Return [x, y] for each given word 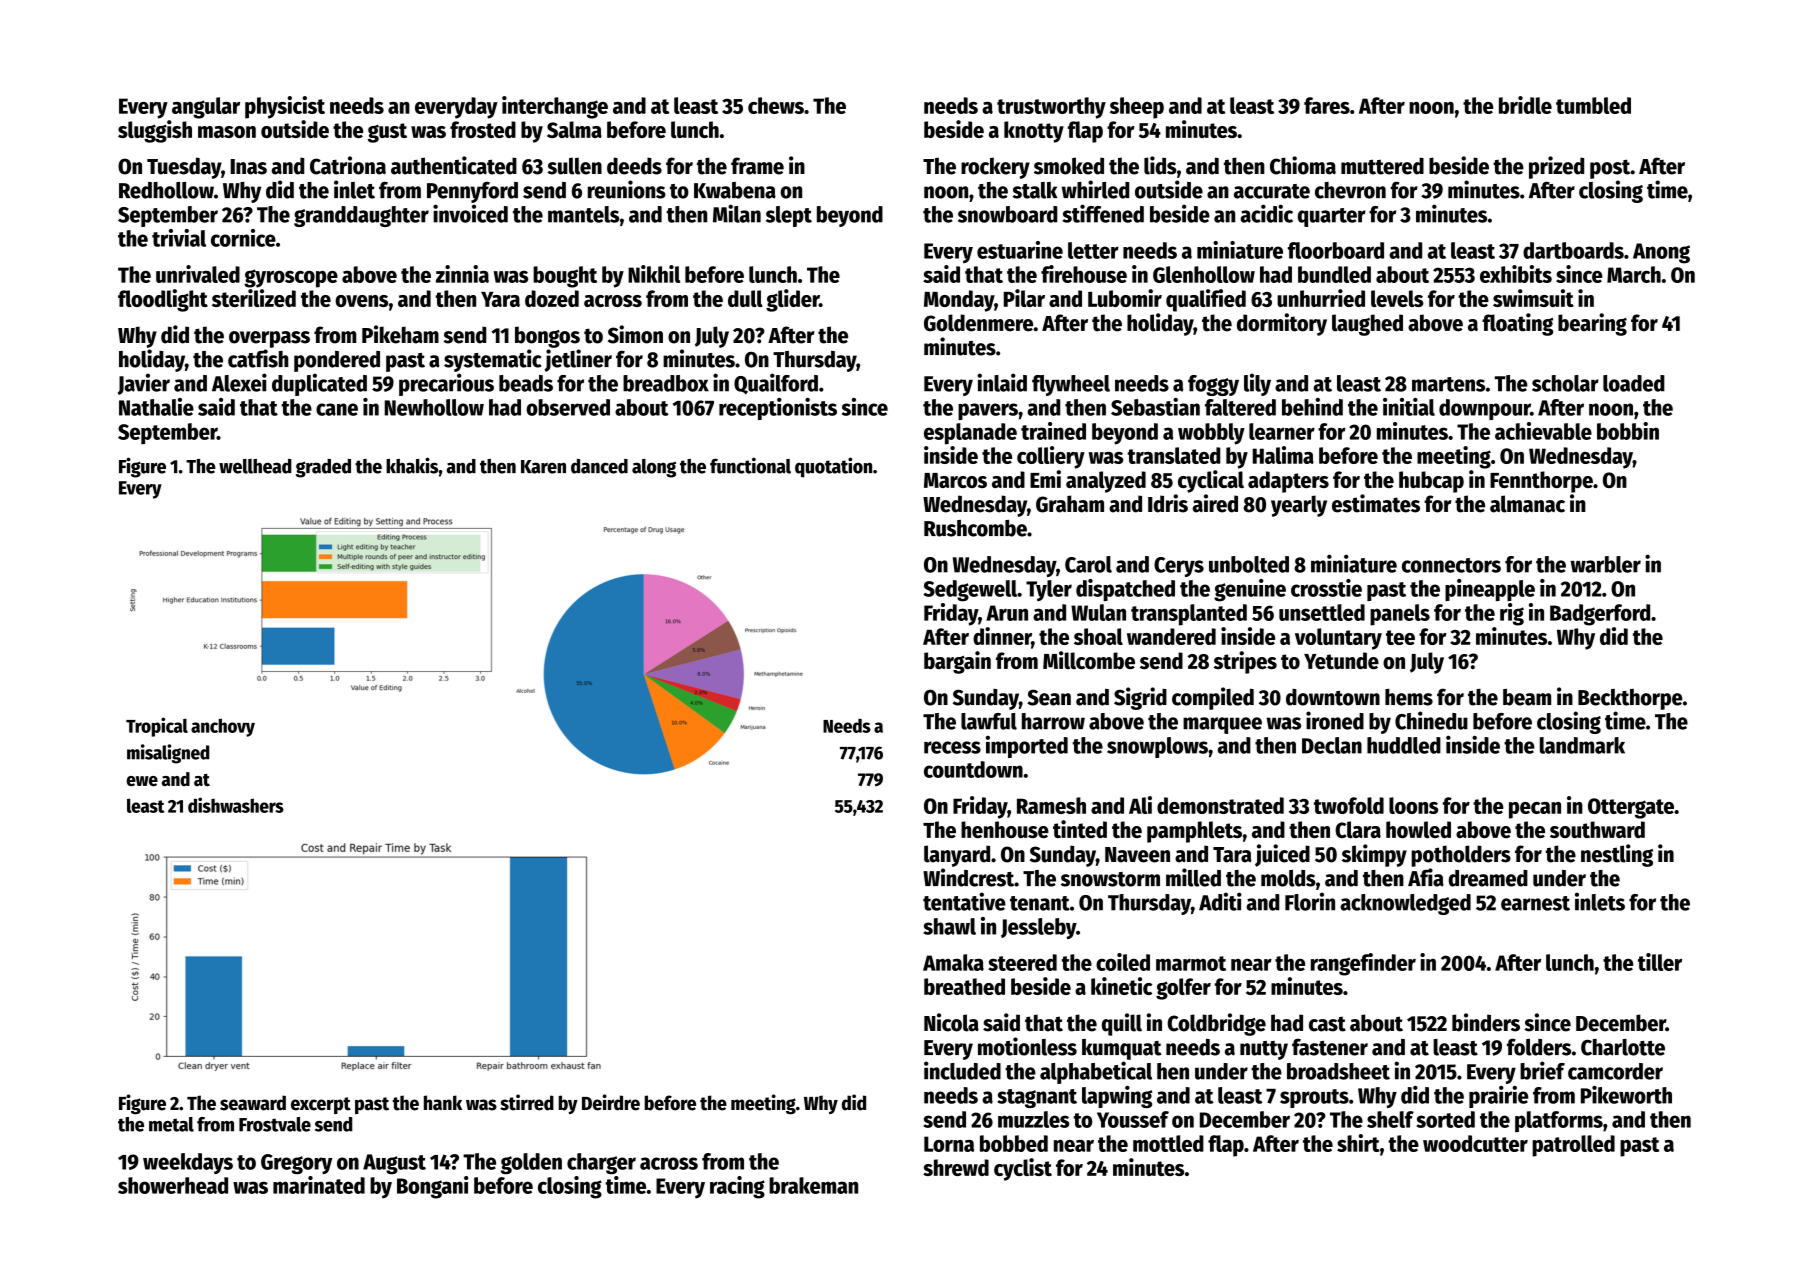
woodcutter [1475, 1143]
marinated [319, 1185]
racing [737, 1187]
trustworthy [1051, 108]
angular [206, 108]
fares [1327, 105]
